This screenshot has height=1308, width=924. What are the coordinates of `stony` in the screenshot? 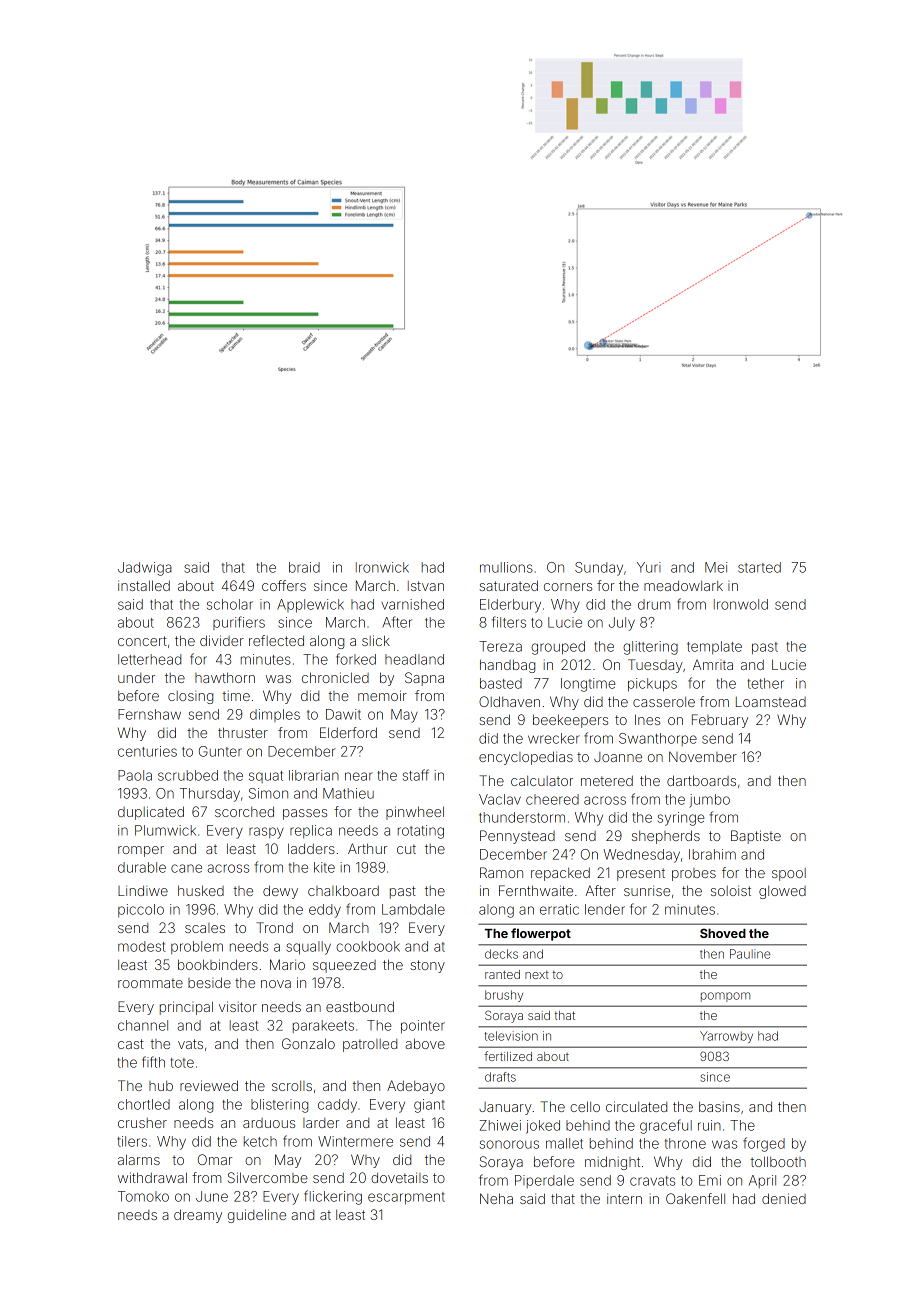 It's located at (427, 966).
